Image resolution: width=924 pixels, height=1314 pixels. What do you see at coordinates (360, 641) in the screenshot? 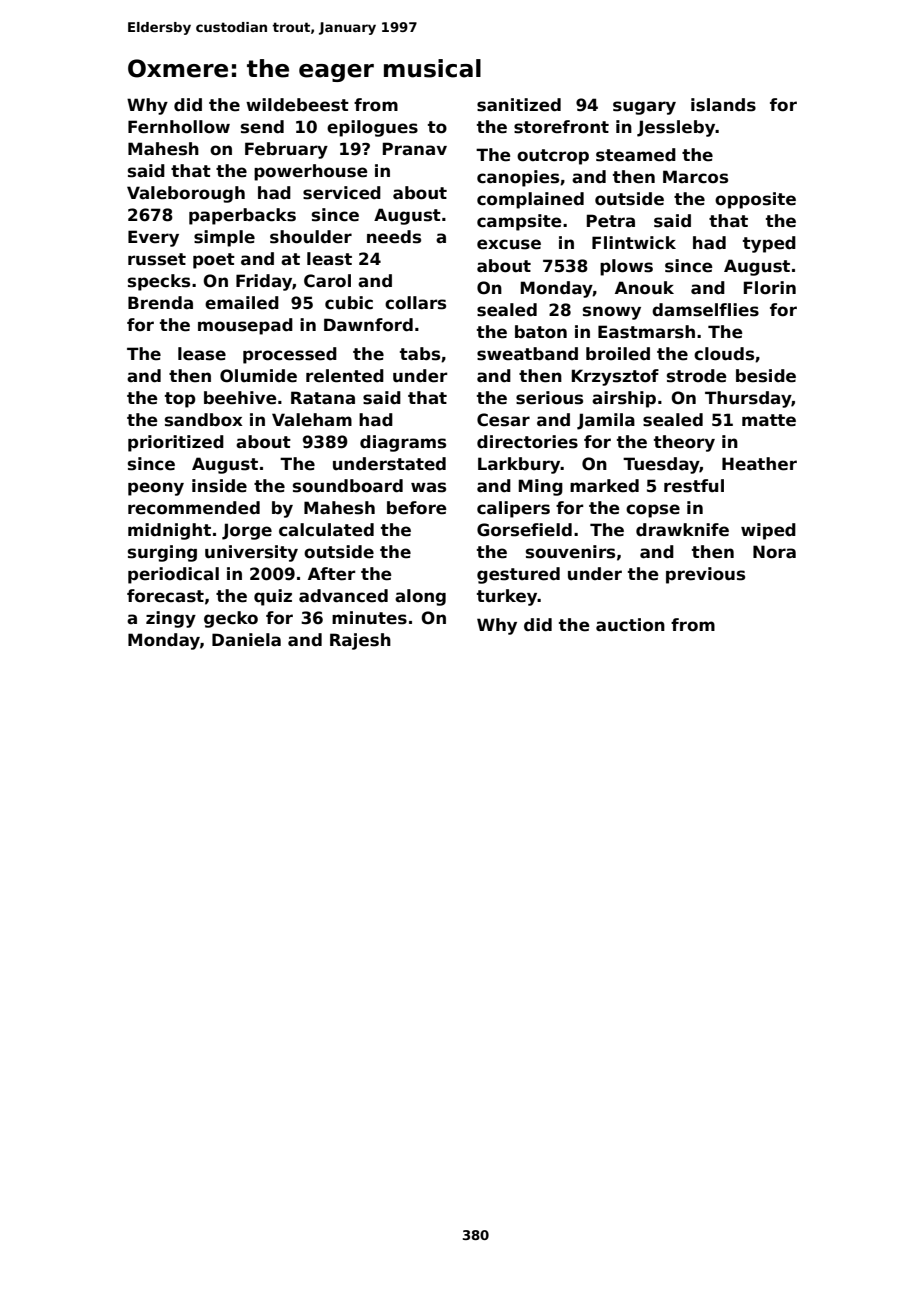
I see `Rajesh` at bounding box center [360, 641].
